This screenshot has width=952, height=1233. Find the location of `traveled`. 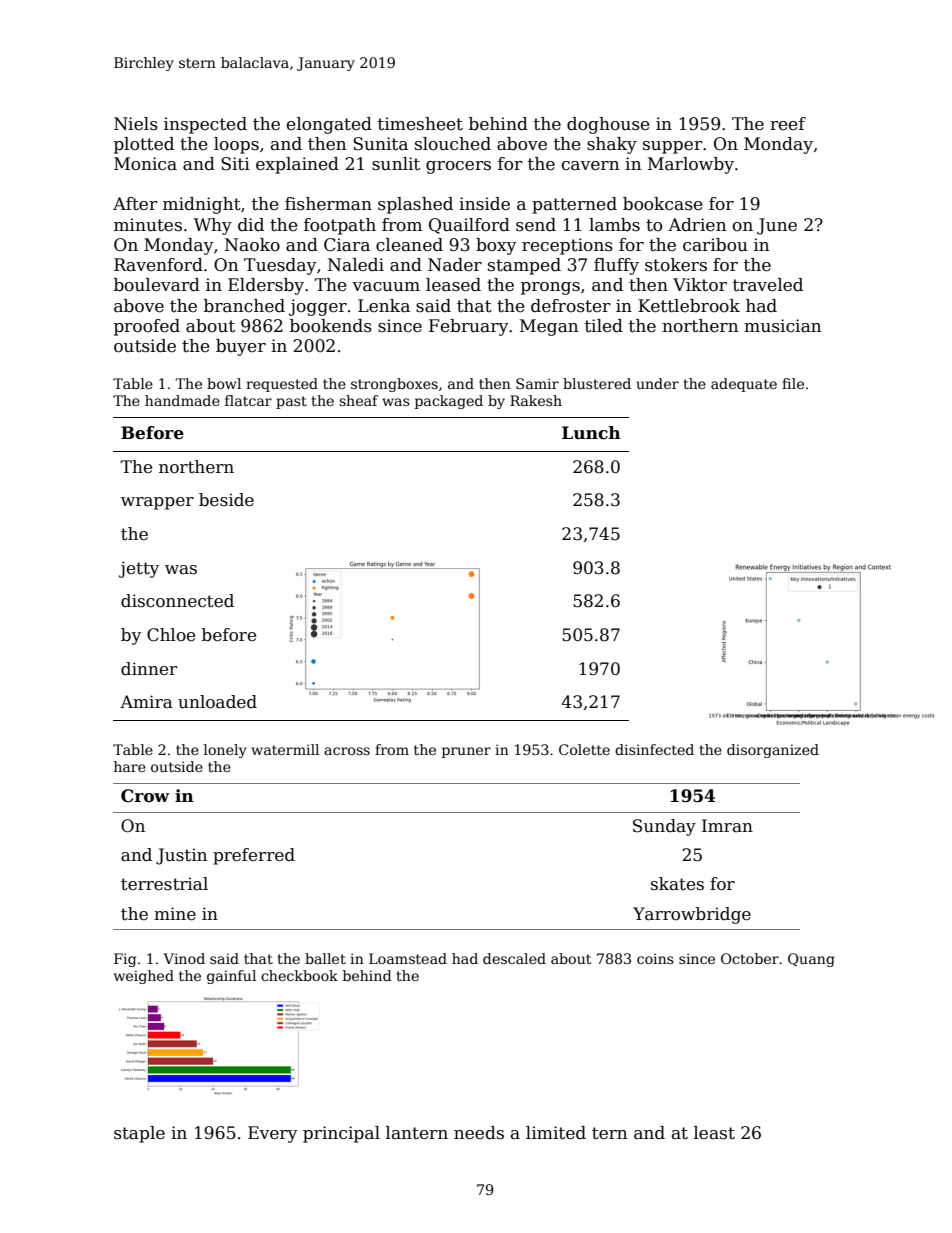

traveled is located at coordinates (768, 285).
